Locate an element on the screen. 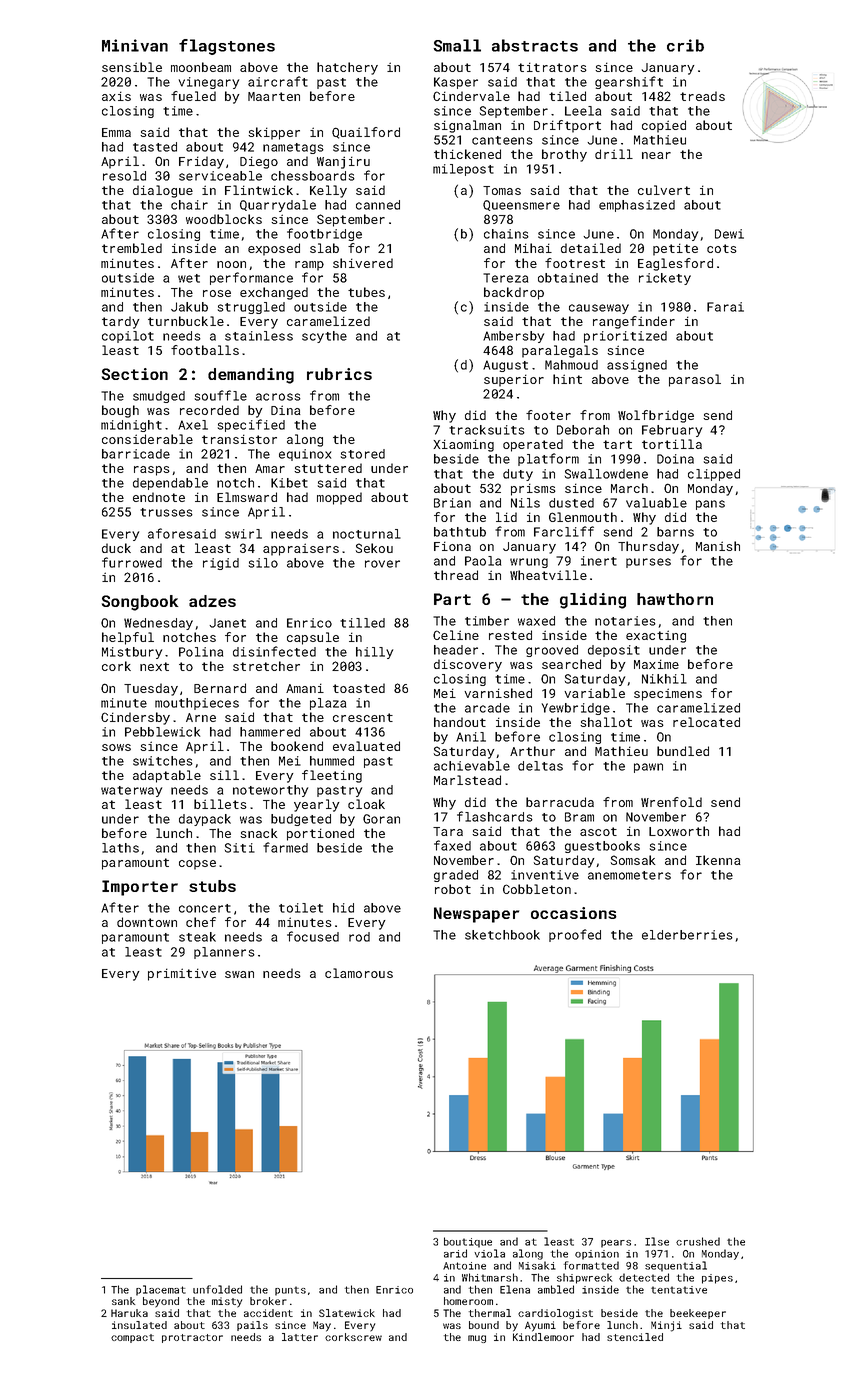 Image resolution: width=849 pixels, height=1400 pixels. anemometers is located at coordinates (629, 875).
